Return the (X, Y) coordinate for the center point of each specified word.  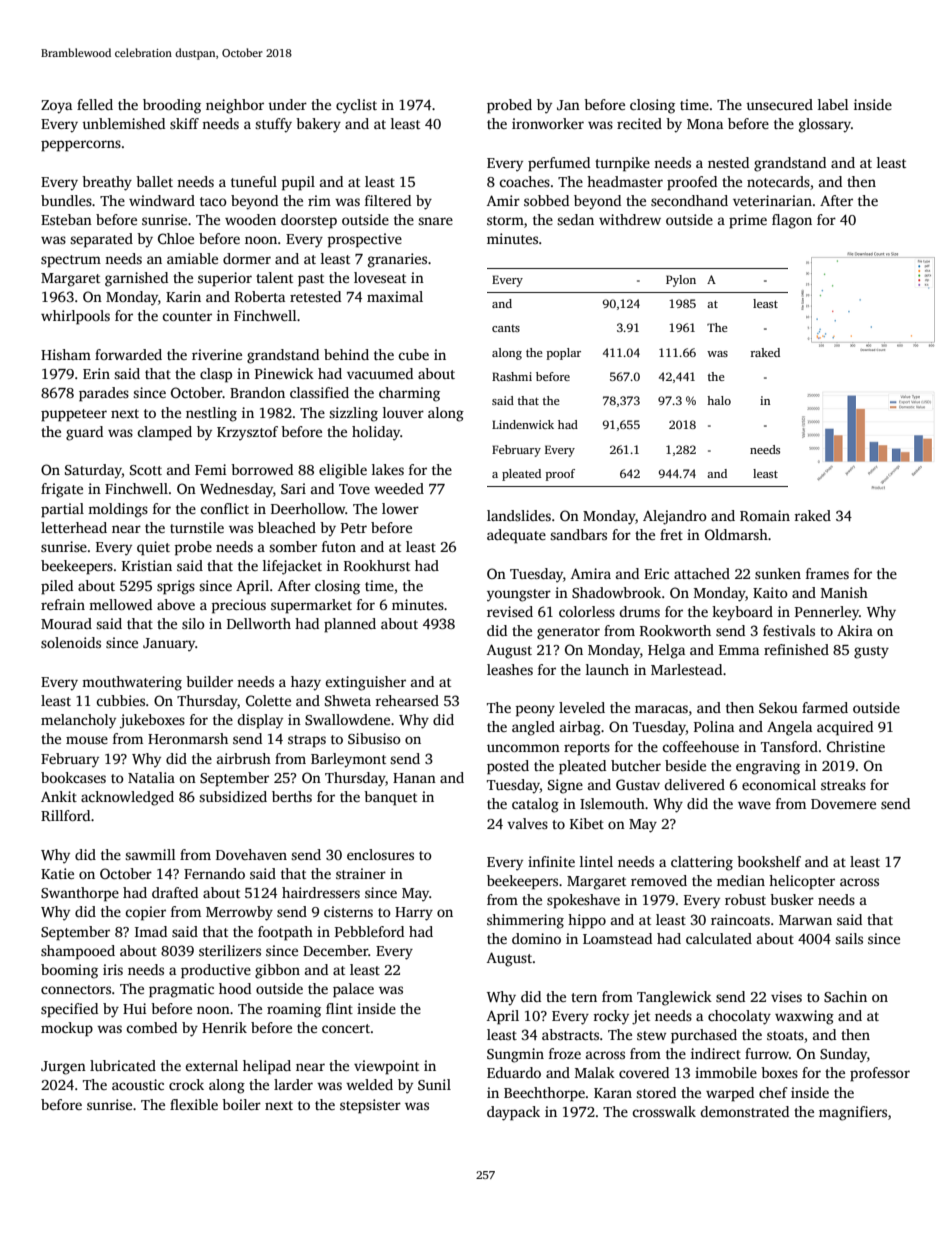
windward (162, 200)
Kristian (147, 565)
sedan (575, 219)
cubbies (120, 700)
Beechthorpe (544, 1094)
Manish (844, 592)
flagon (792, 221)
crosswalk (664, 1111)
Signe (565, 786)
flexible (194, 1104)
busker (792, 899)
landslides (519, 515)
